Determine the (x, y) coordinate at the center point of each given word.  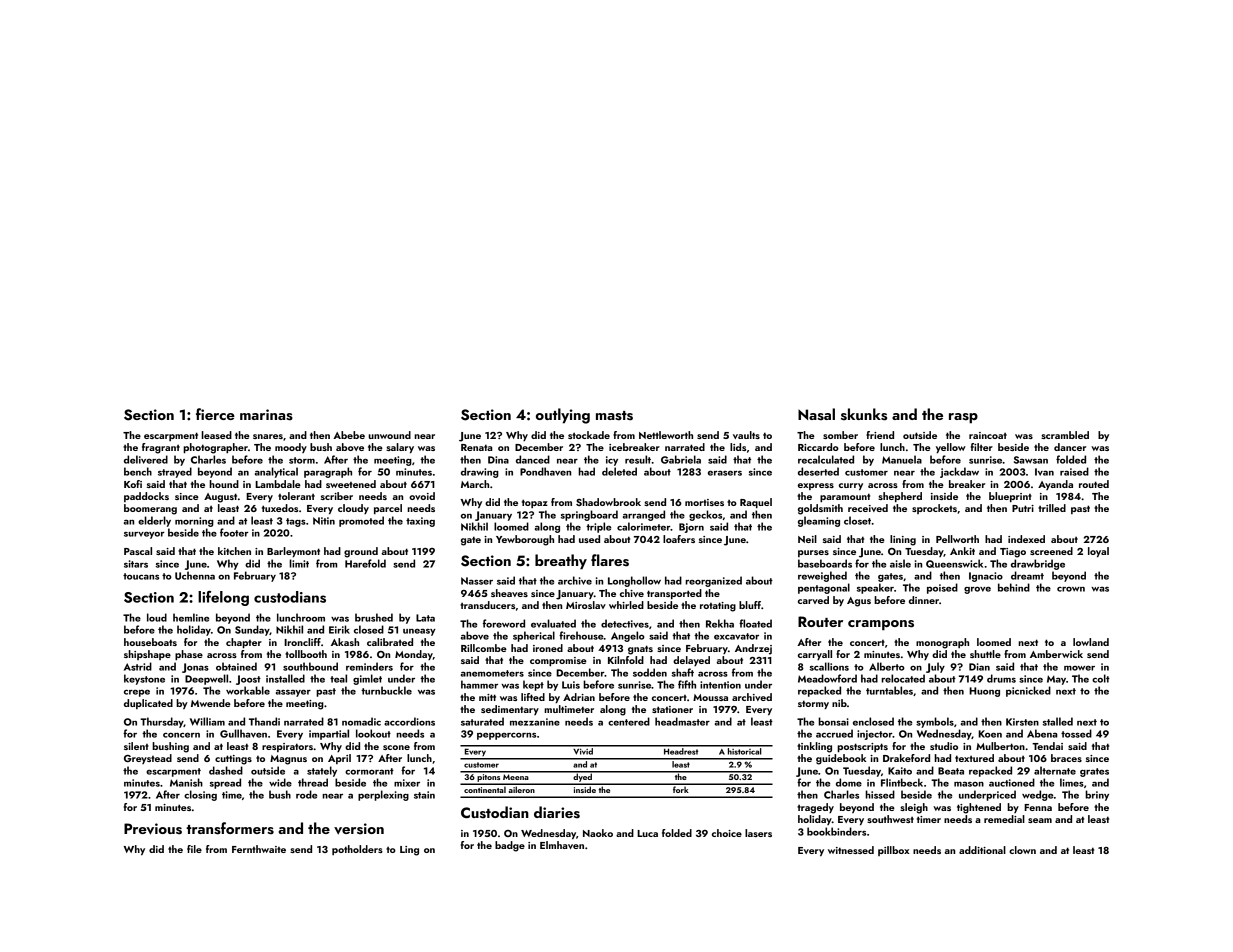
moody (291, 448)
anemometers (492, 673)
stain (424, 795)
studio (944, 746)
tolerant (296, 496)
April (339, 759)
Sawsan (1031, 460)
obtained (236, 666)
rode (306, 794)
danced (533, 459)
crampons (881, 625)
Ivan (1044, 472)
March (475, 484)
